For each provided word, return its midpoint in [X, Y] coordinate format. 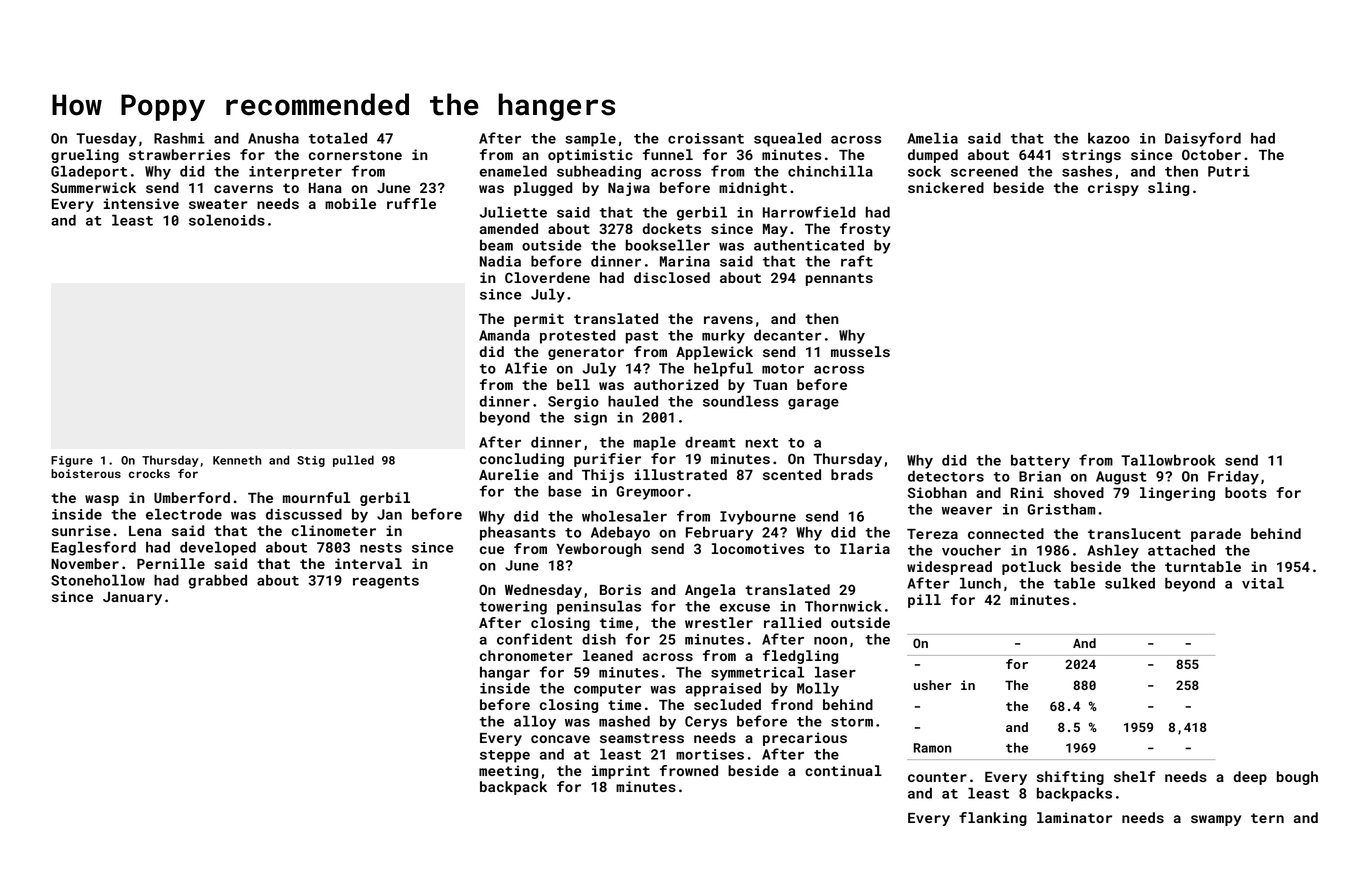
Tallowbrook [1168, 460]
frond [792, 704]
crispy [1113, 189]
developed [218, 548]
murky [723, 336]
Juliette [513, 212]
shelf [1135, 776]
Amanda [504, 335]
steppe [505, 756]
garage [813, 404]
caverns [243, 189]
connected [1006, 533]
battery [1040, 462]
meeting [508, 772]
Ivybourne [758, 517]
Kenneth [237, 460]
